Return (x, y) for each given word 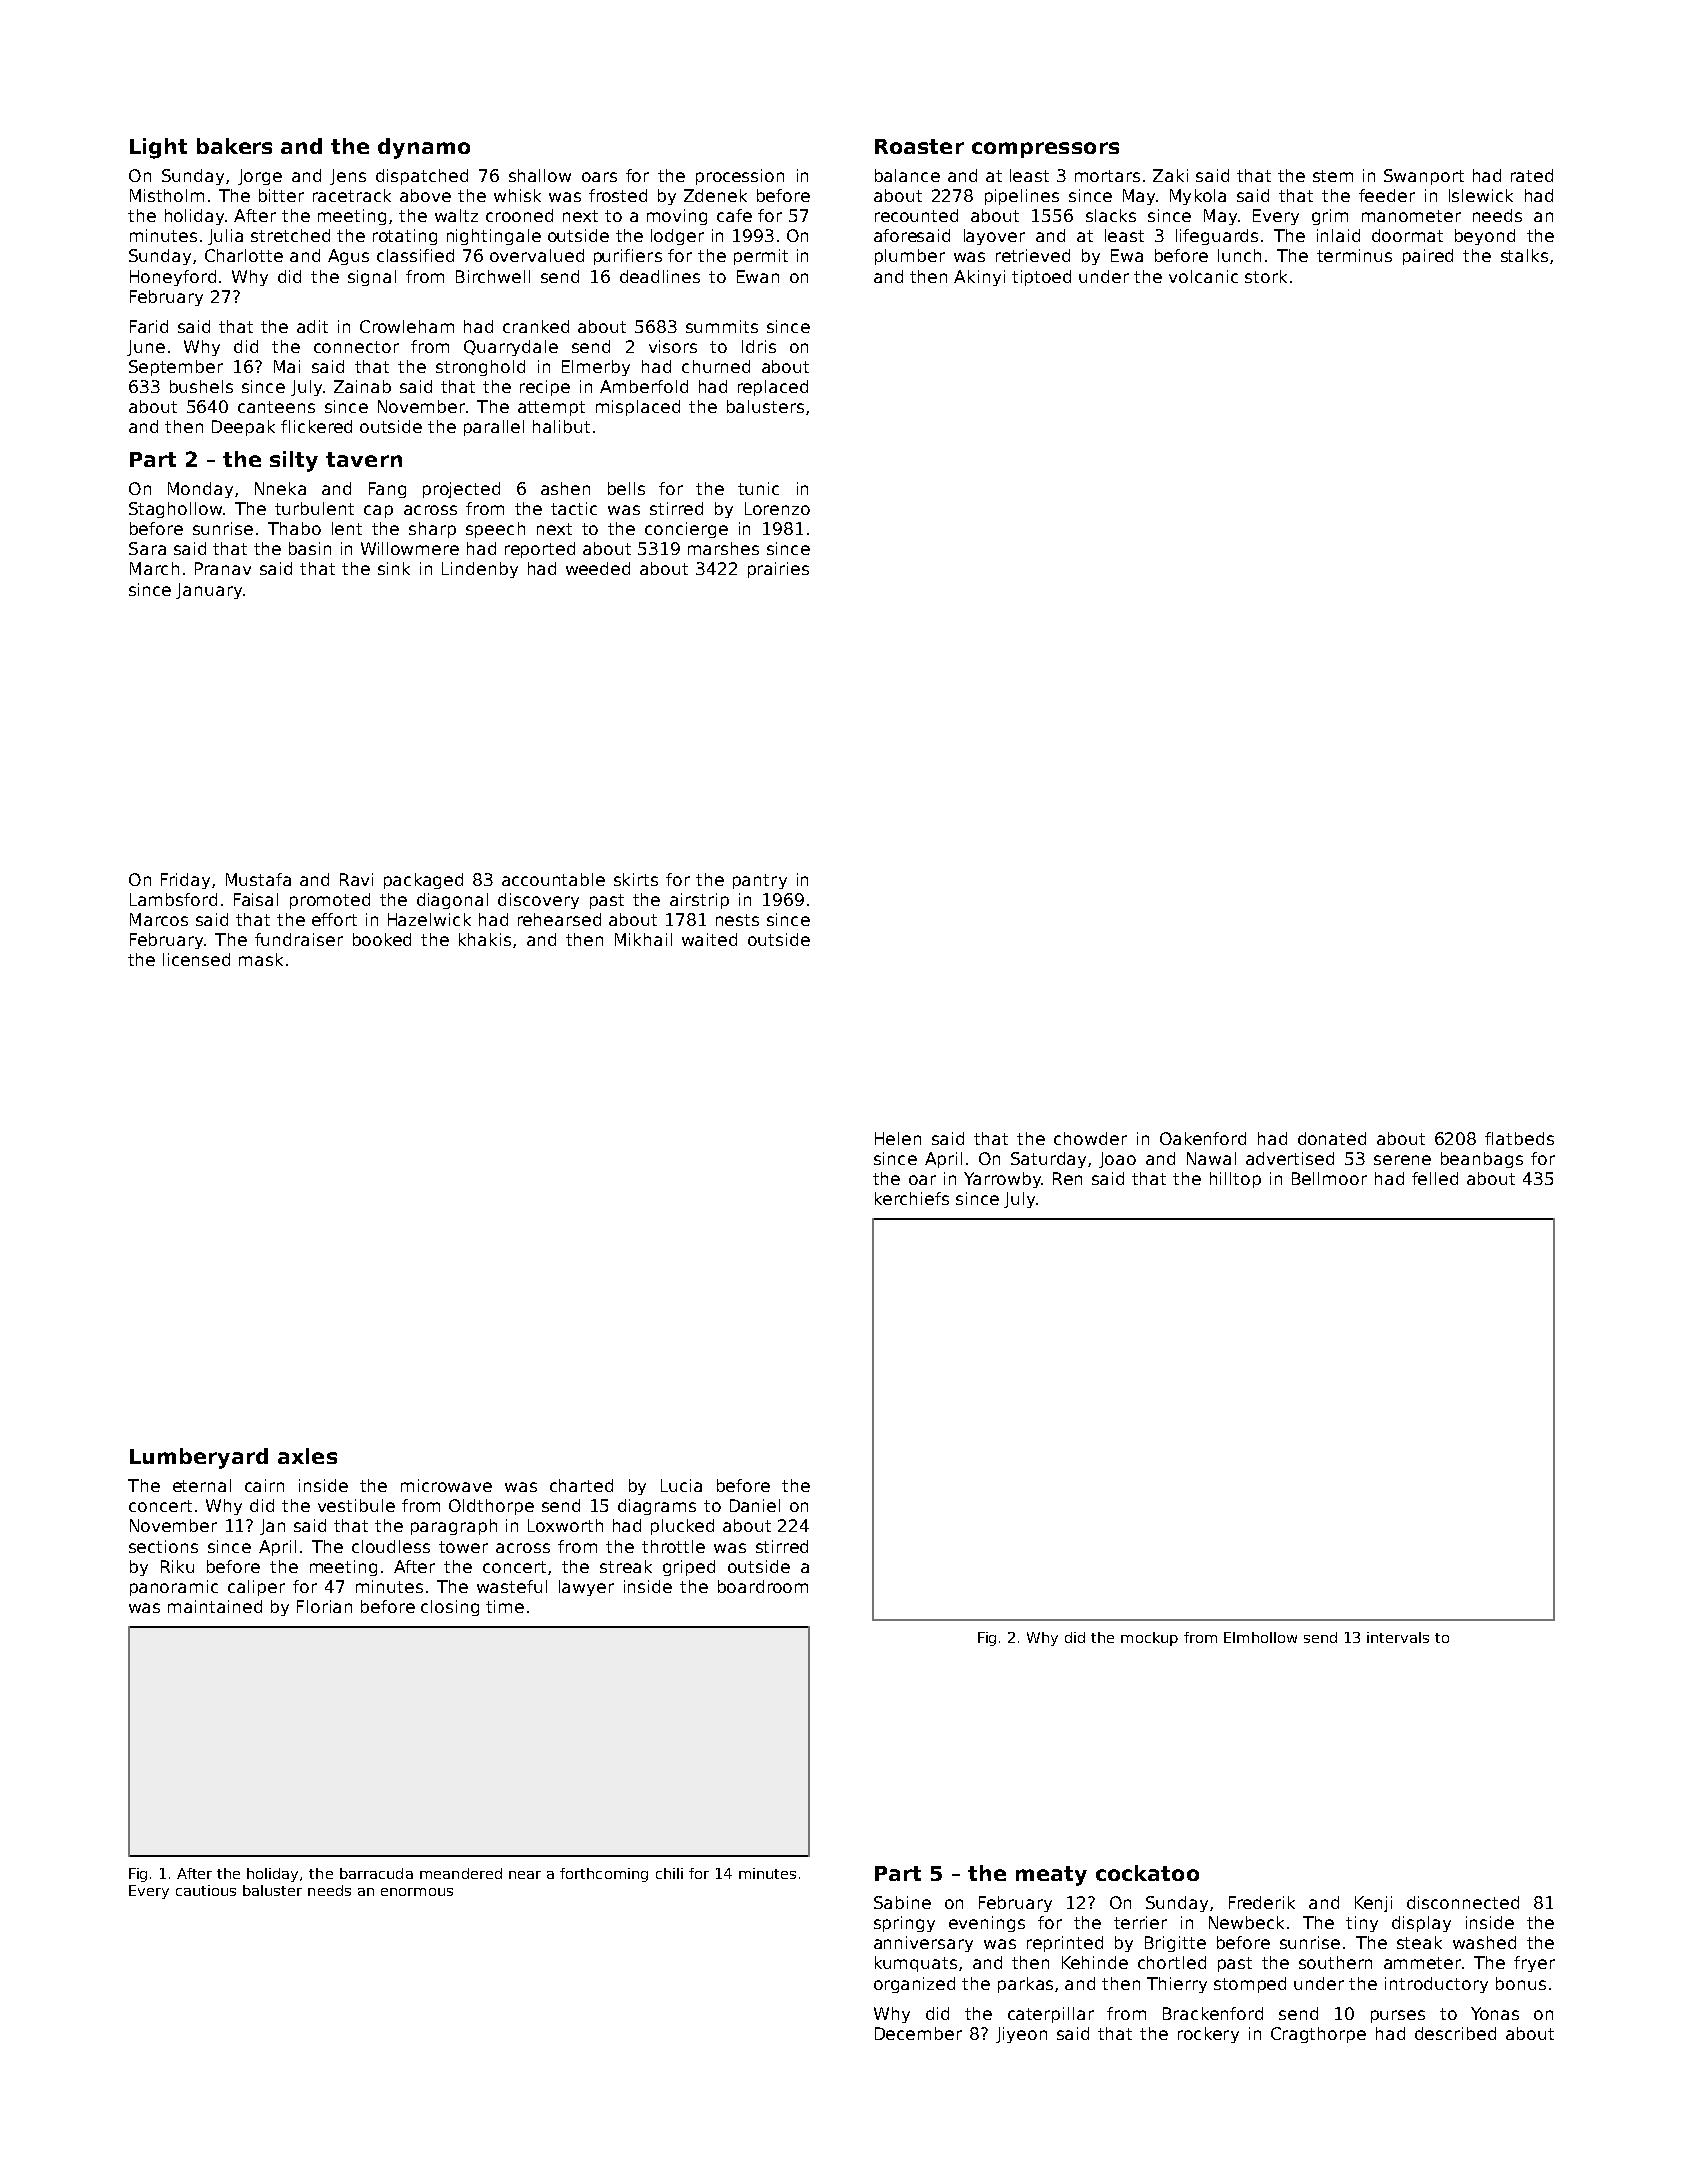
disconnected (1463, 1902)
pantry (760, 881)
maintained (215, 1606)
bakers (234, 146)
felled (1435, 1178)
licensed (196, 959)
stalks (1524, 255)
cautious (206, 1890)
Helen (898, 1138)
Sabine (902, 1902)
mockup (1149, 1639)
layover (994, 237)
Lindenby (480, 570)
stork (1266, 276)
